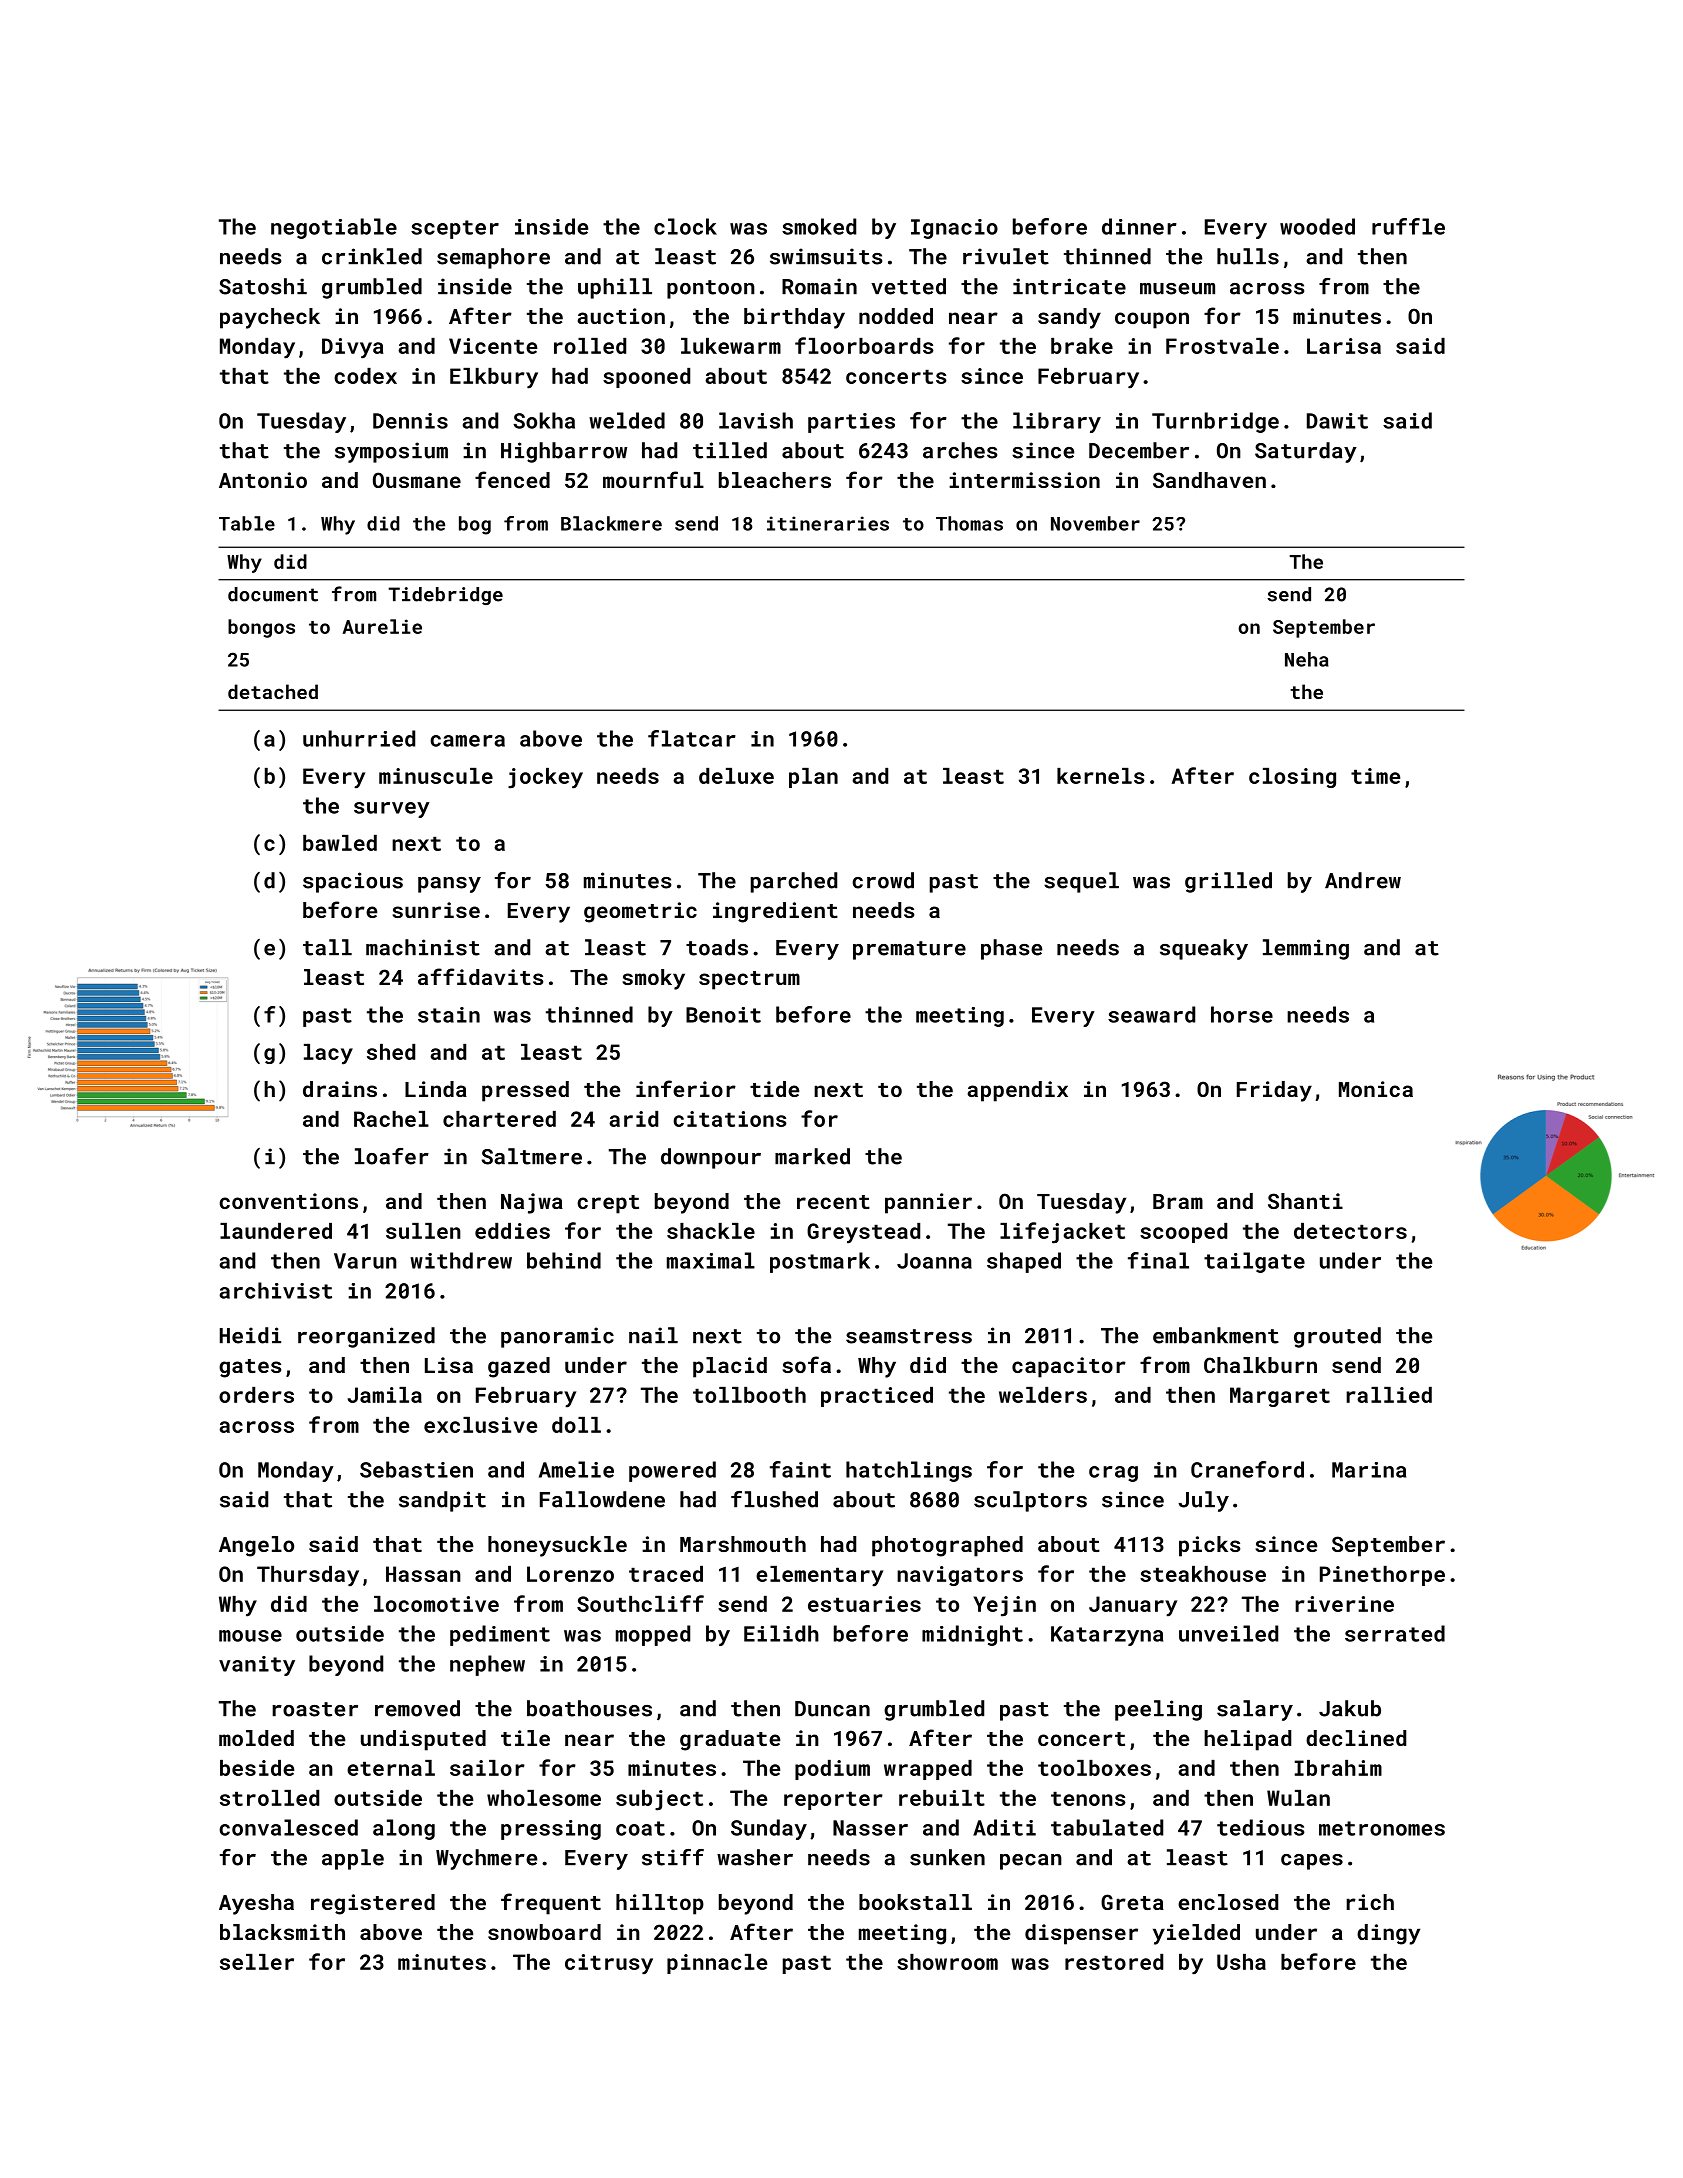 This image has height=2178, width=1683. What do you see at coordinates (564, 452) in the image?
I see `Highbarrow` at bounding box center [564, 452].
